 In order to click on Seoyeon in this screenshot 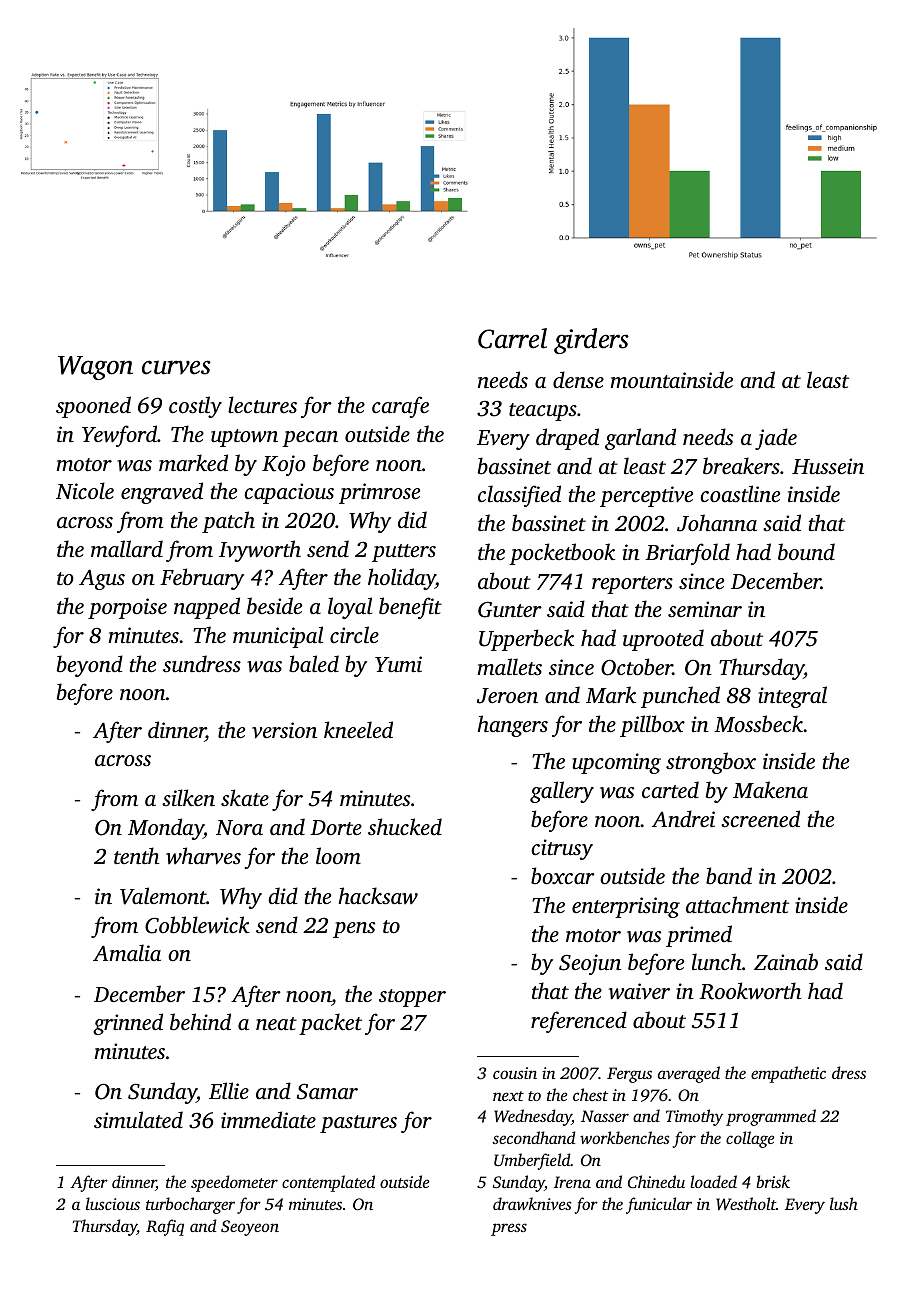, I will do `click(250, 1228)`.
